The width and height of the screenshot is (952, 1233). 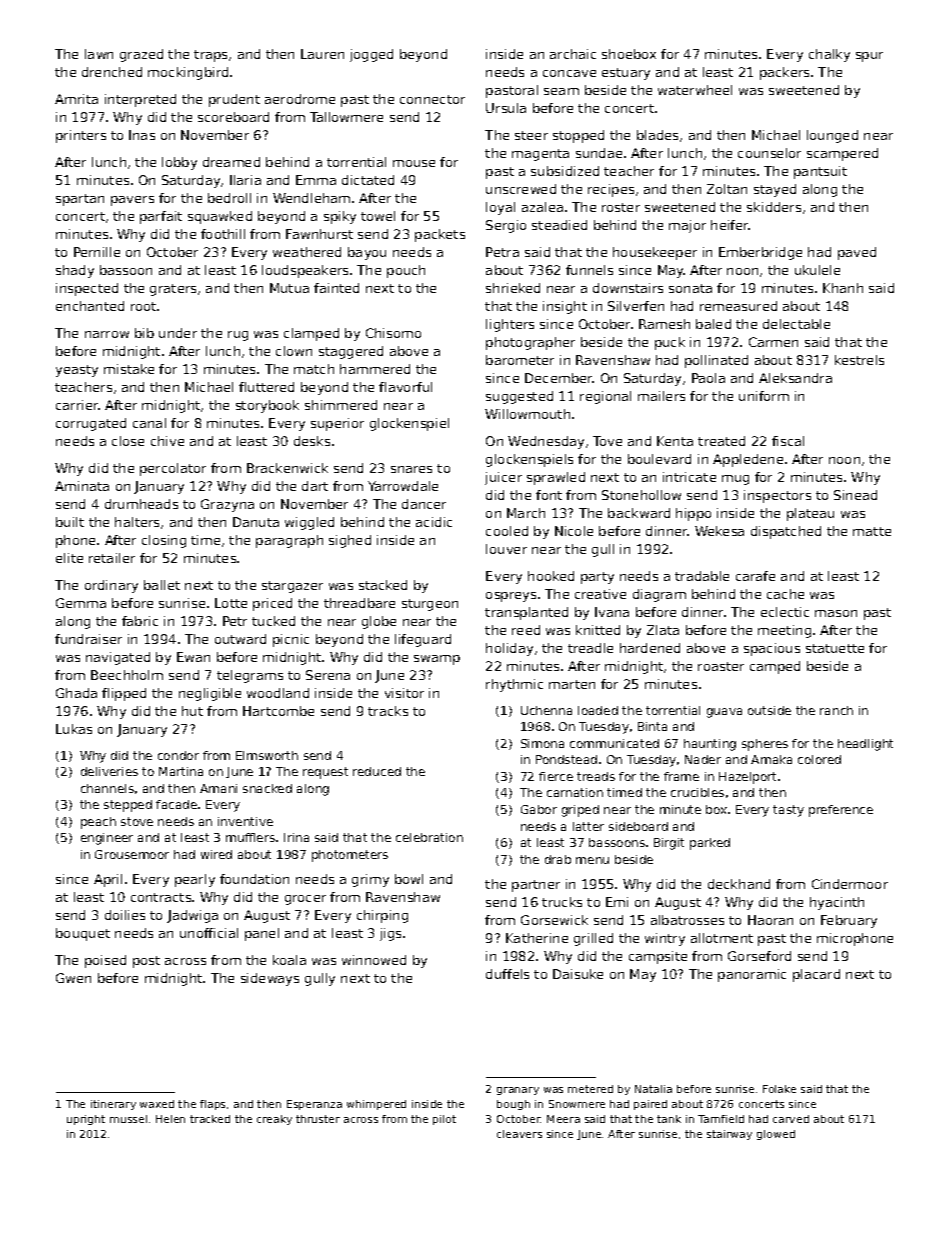 What do you see at coordinates (129, 369) in the screenshot?
I see `mistake` at bounding box center [129, 369].
